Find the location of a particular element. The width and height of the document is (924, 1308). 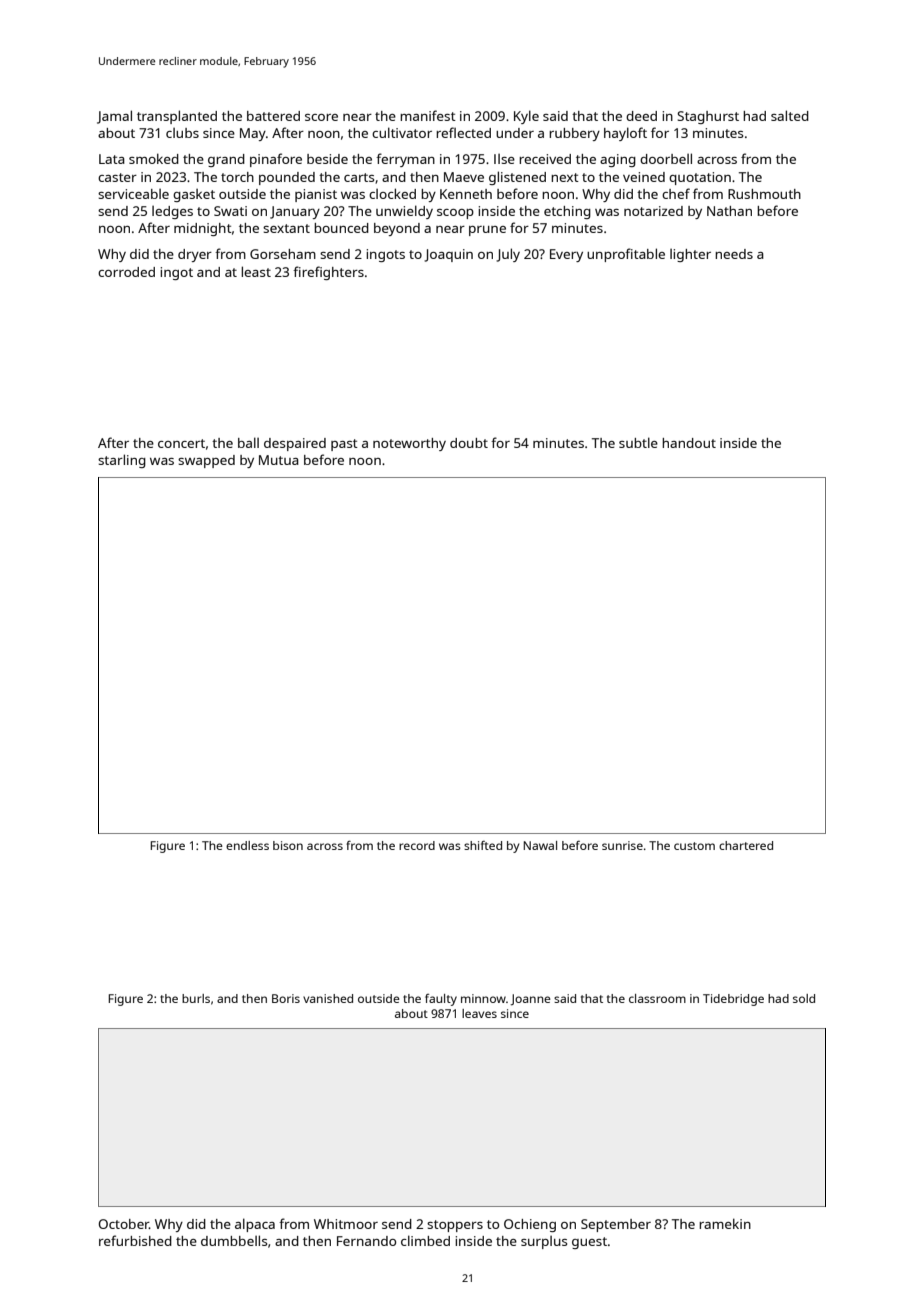

alpaca is located at coordinates (255, 1225).
